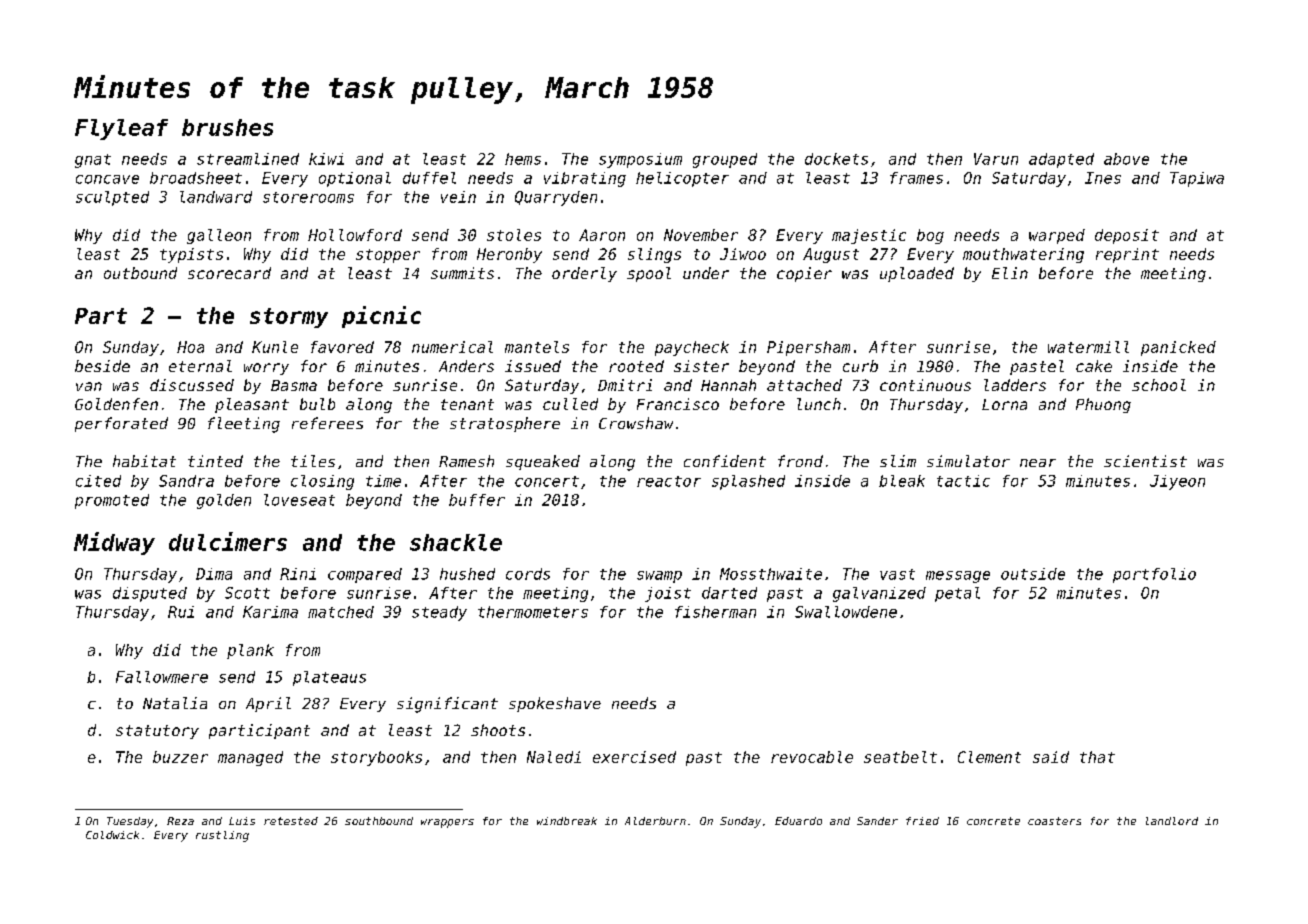 This image has height=924, width=1308. What do you see at coordinates (180, 821) in the image?
I see `Reza` at bounding box center [180, 821].
